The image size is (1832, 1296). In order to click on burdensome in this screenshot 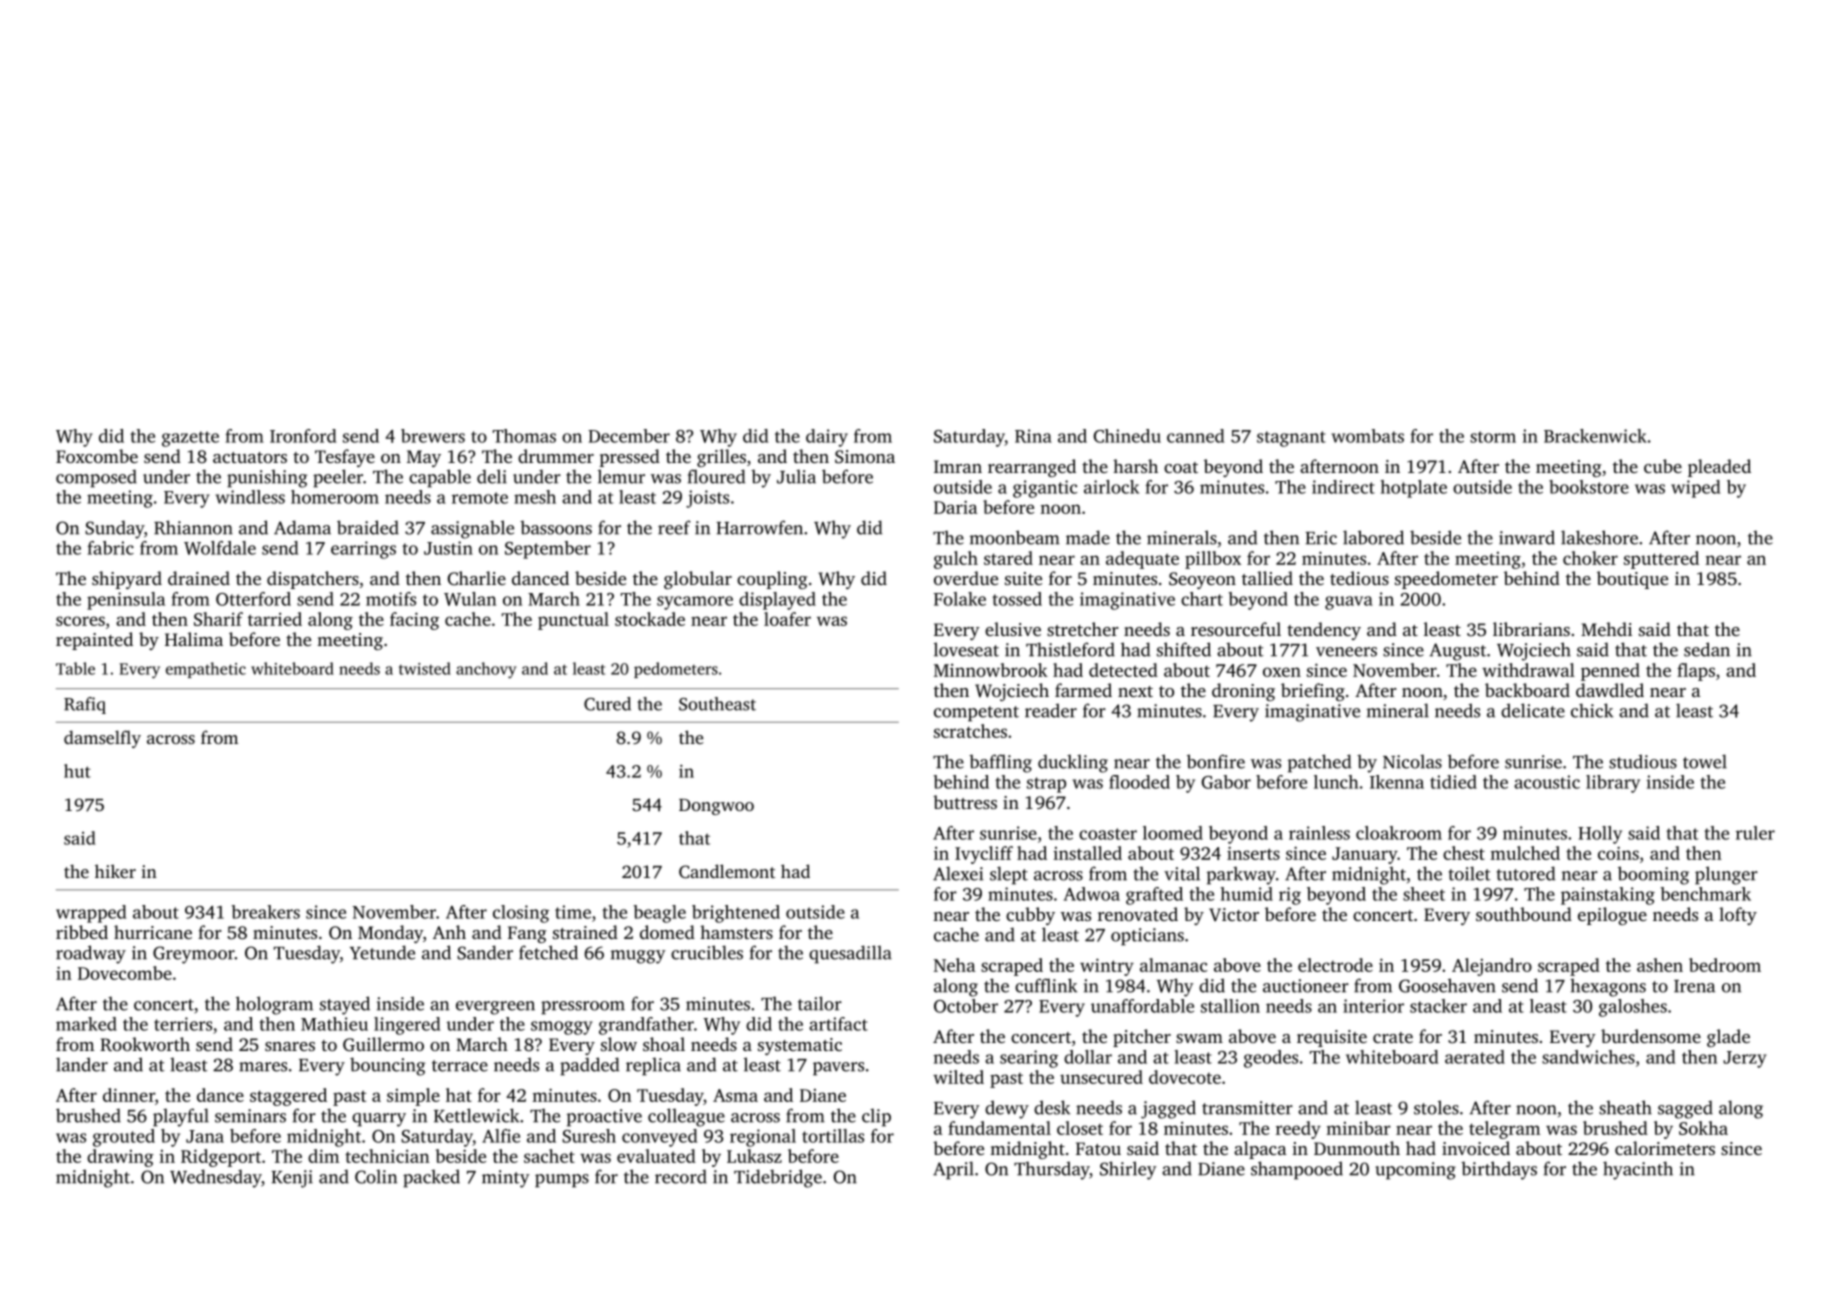, I will do `click(1651, 1036)`.
